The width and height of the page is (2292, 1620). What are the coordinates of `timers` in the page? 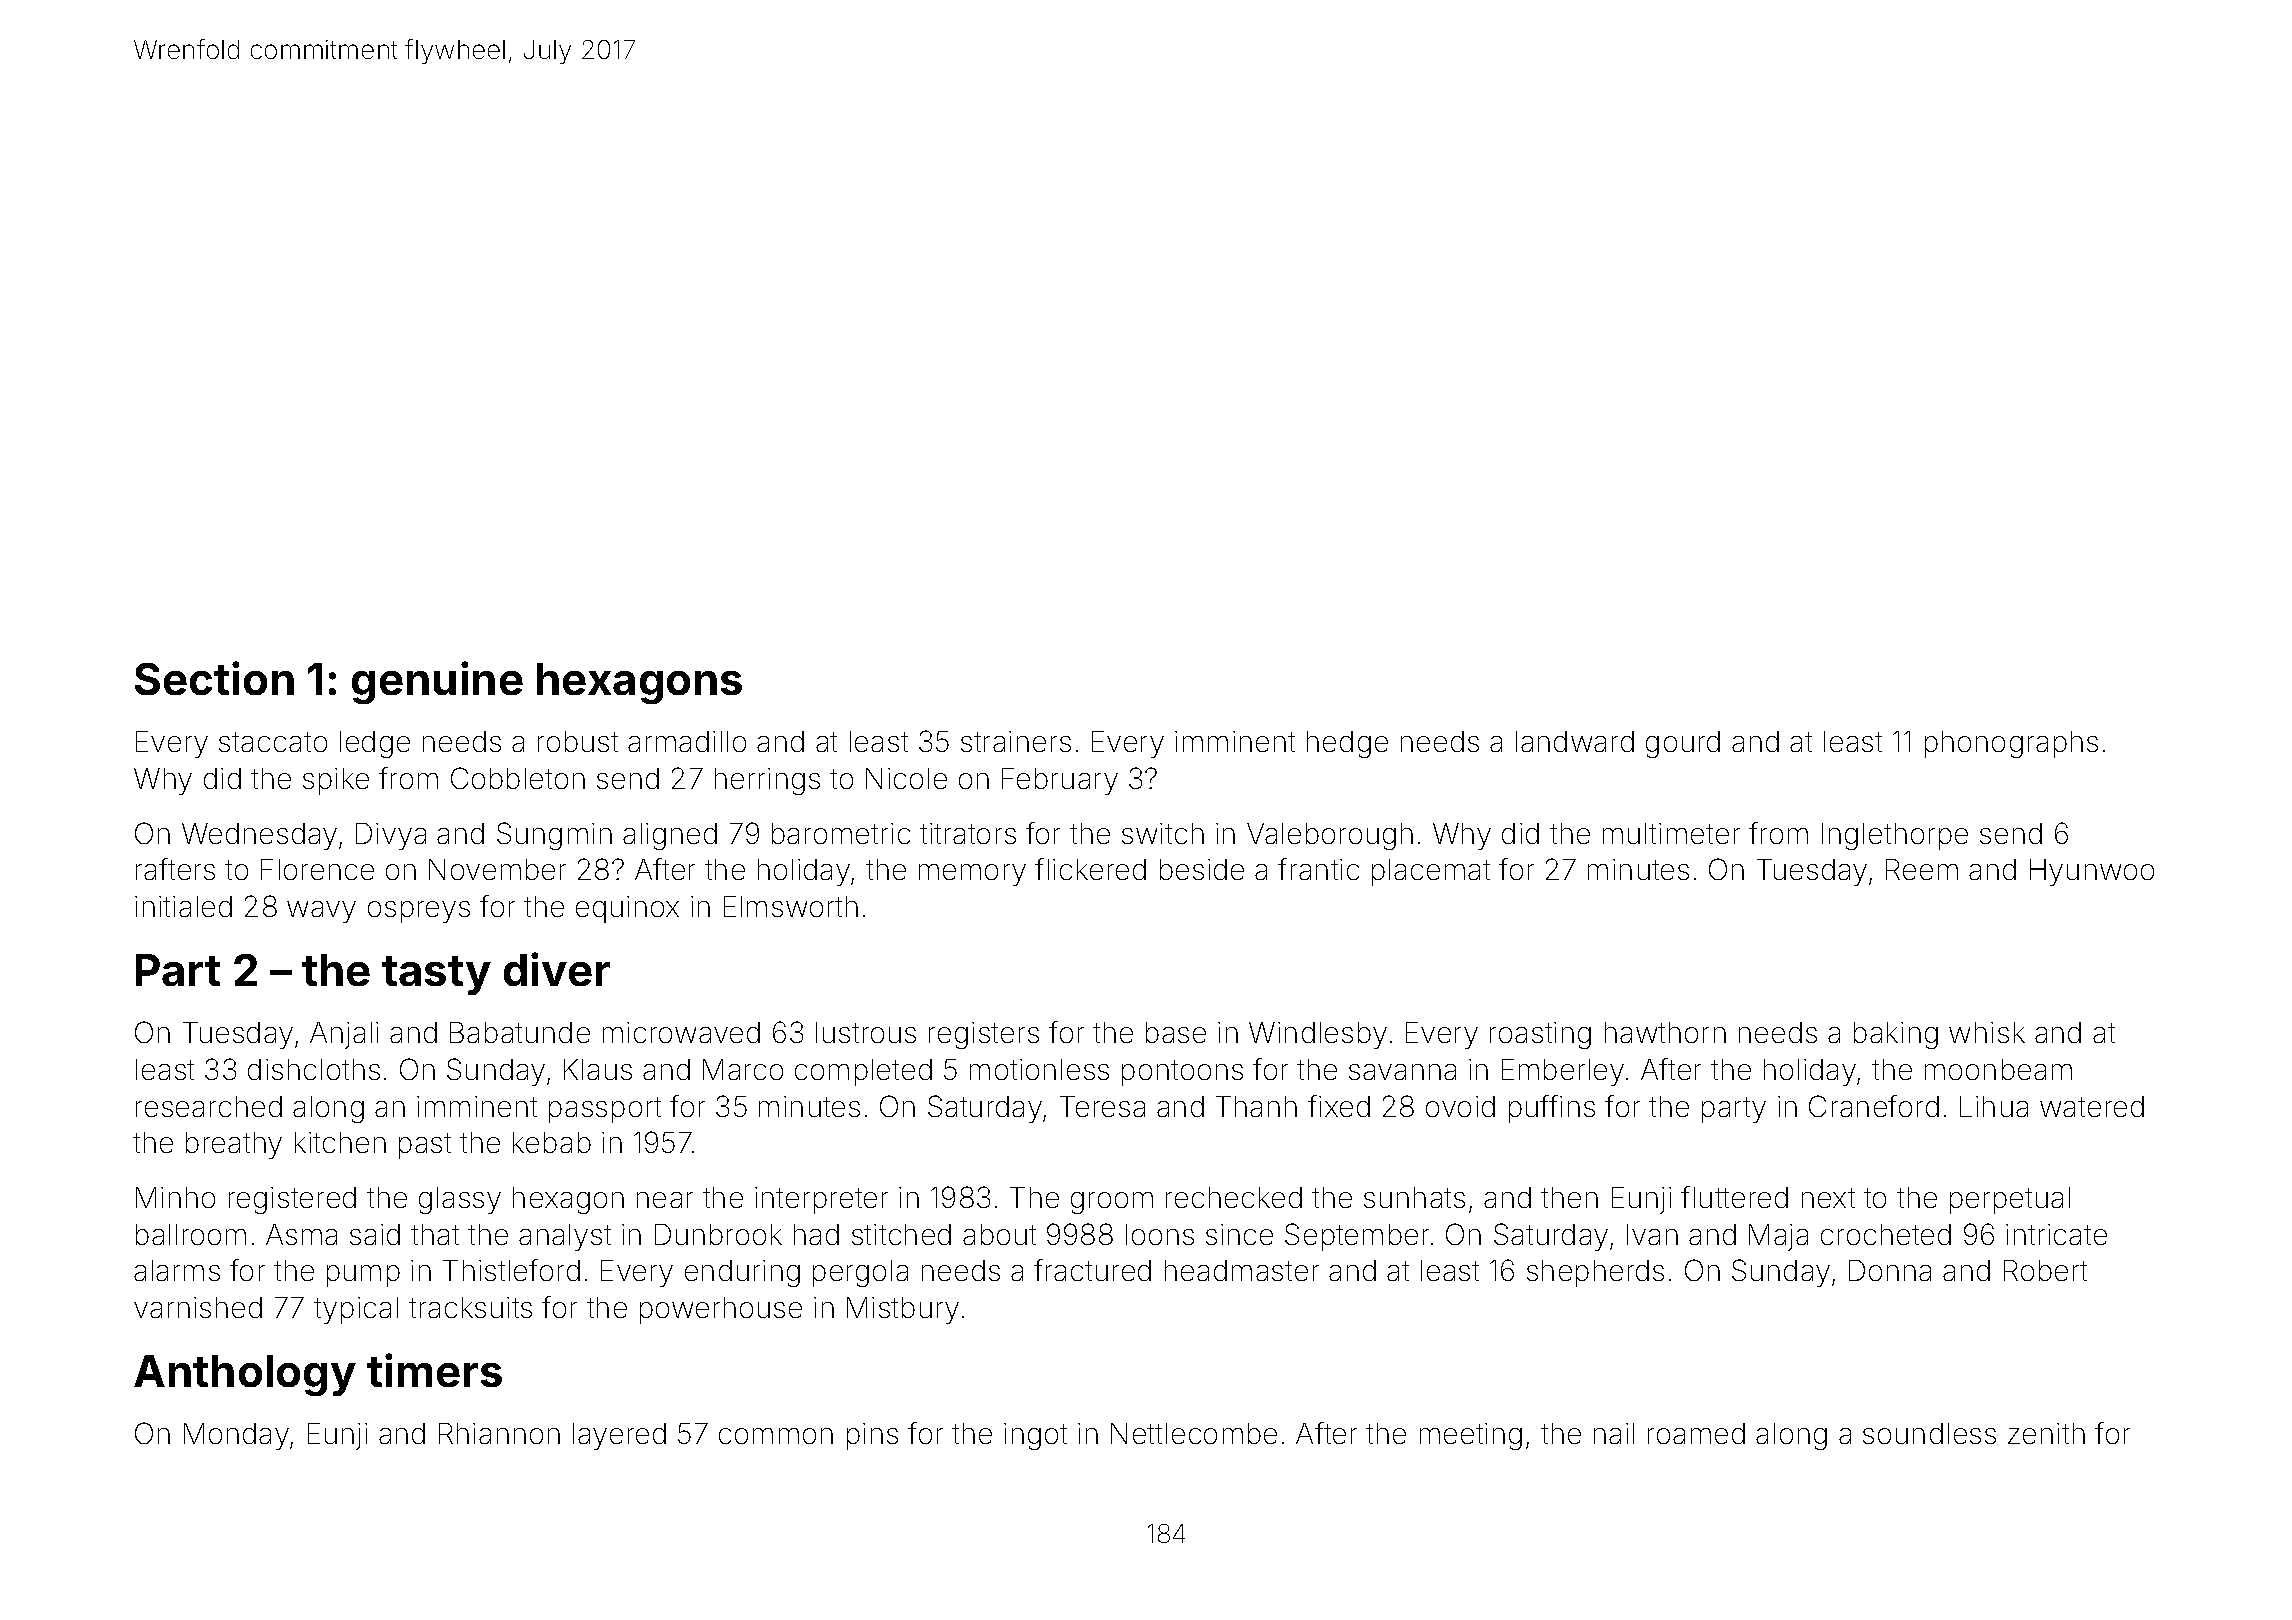 It's located at (434, 1370).
